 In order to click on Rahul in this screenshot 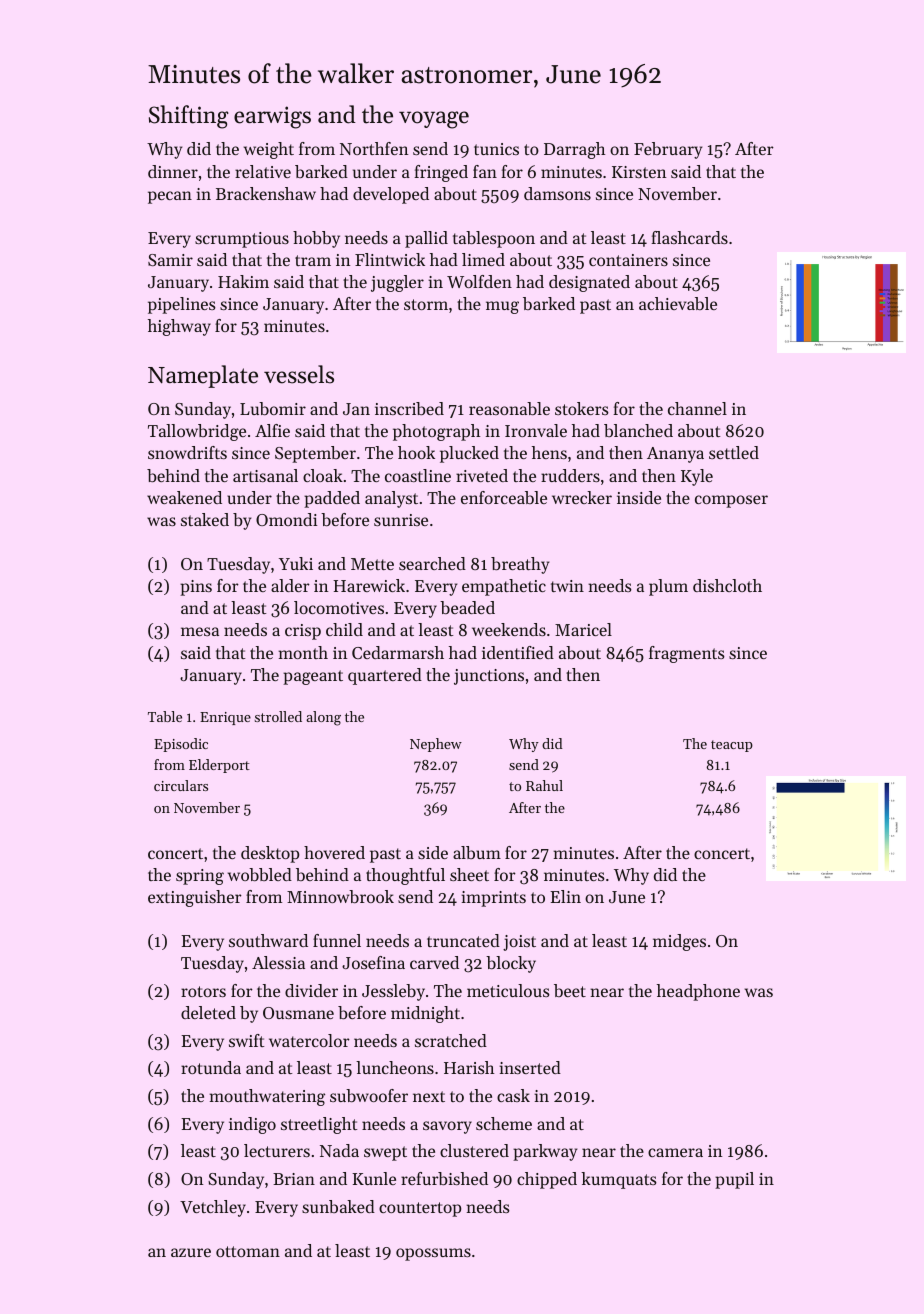, I will do `click(544, 785)`.
